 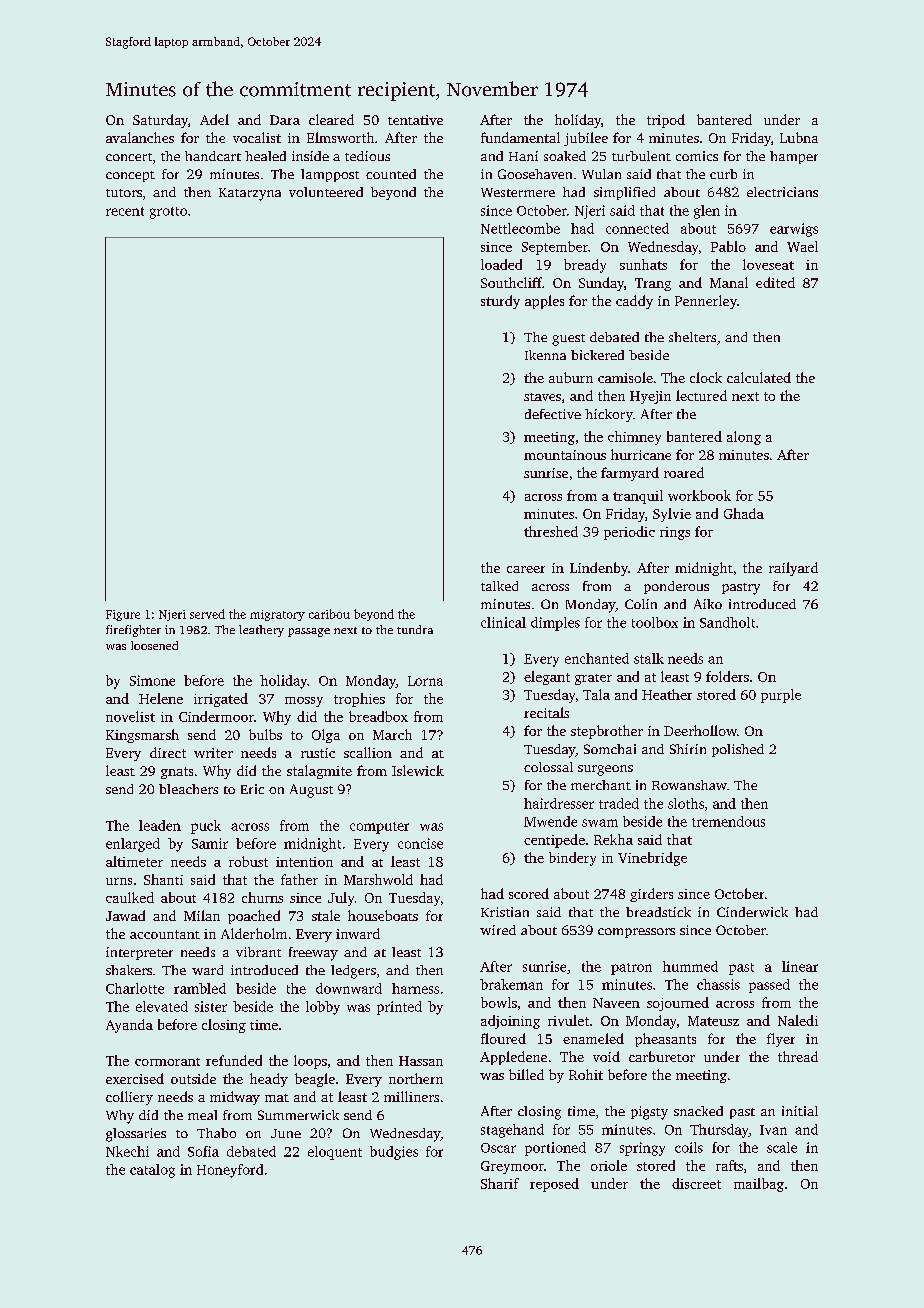 I want to click on calculated, so click(x=759, y=377).
